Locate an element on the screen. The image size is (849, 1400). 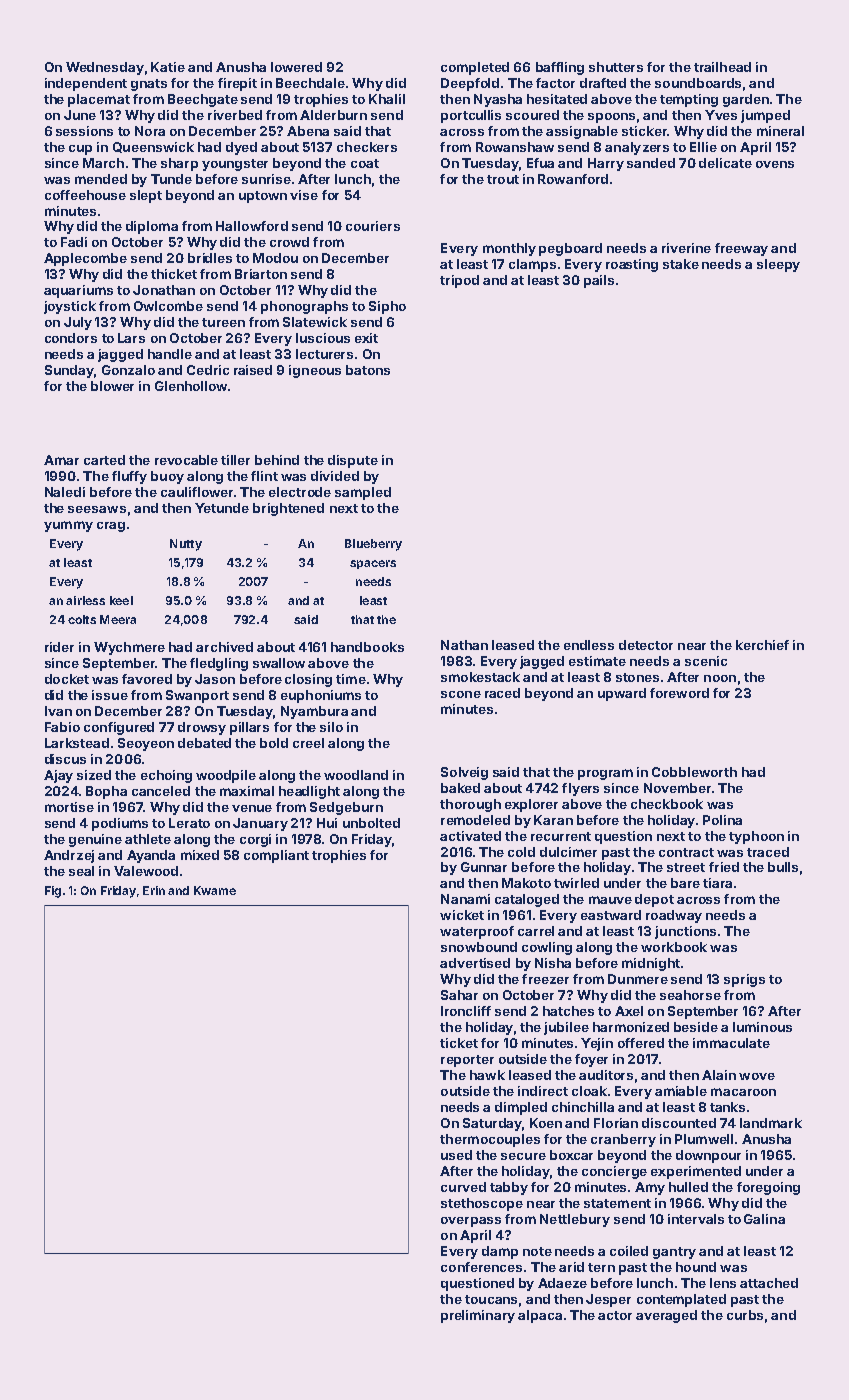
used is located at coordinates (456, 1155).
